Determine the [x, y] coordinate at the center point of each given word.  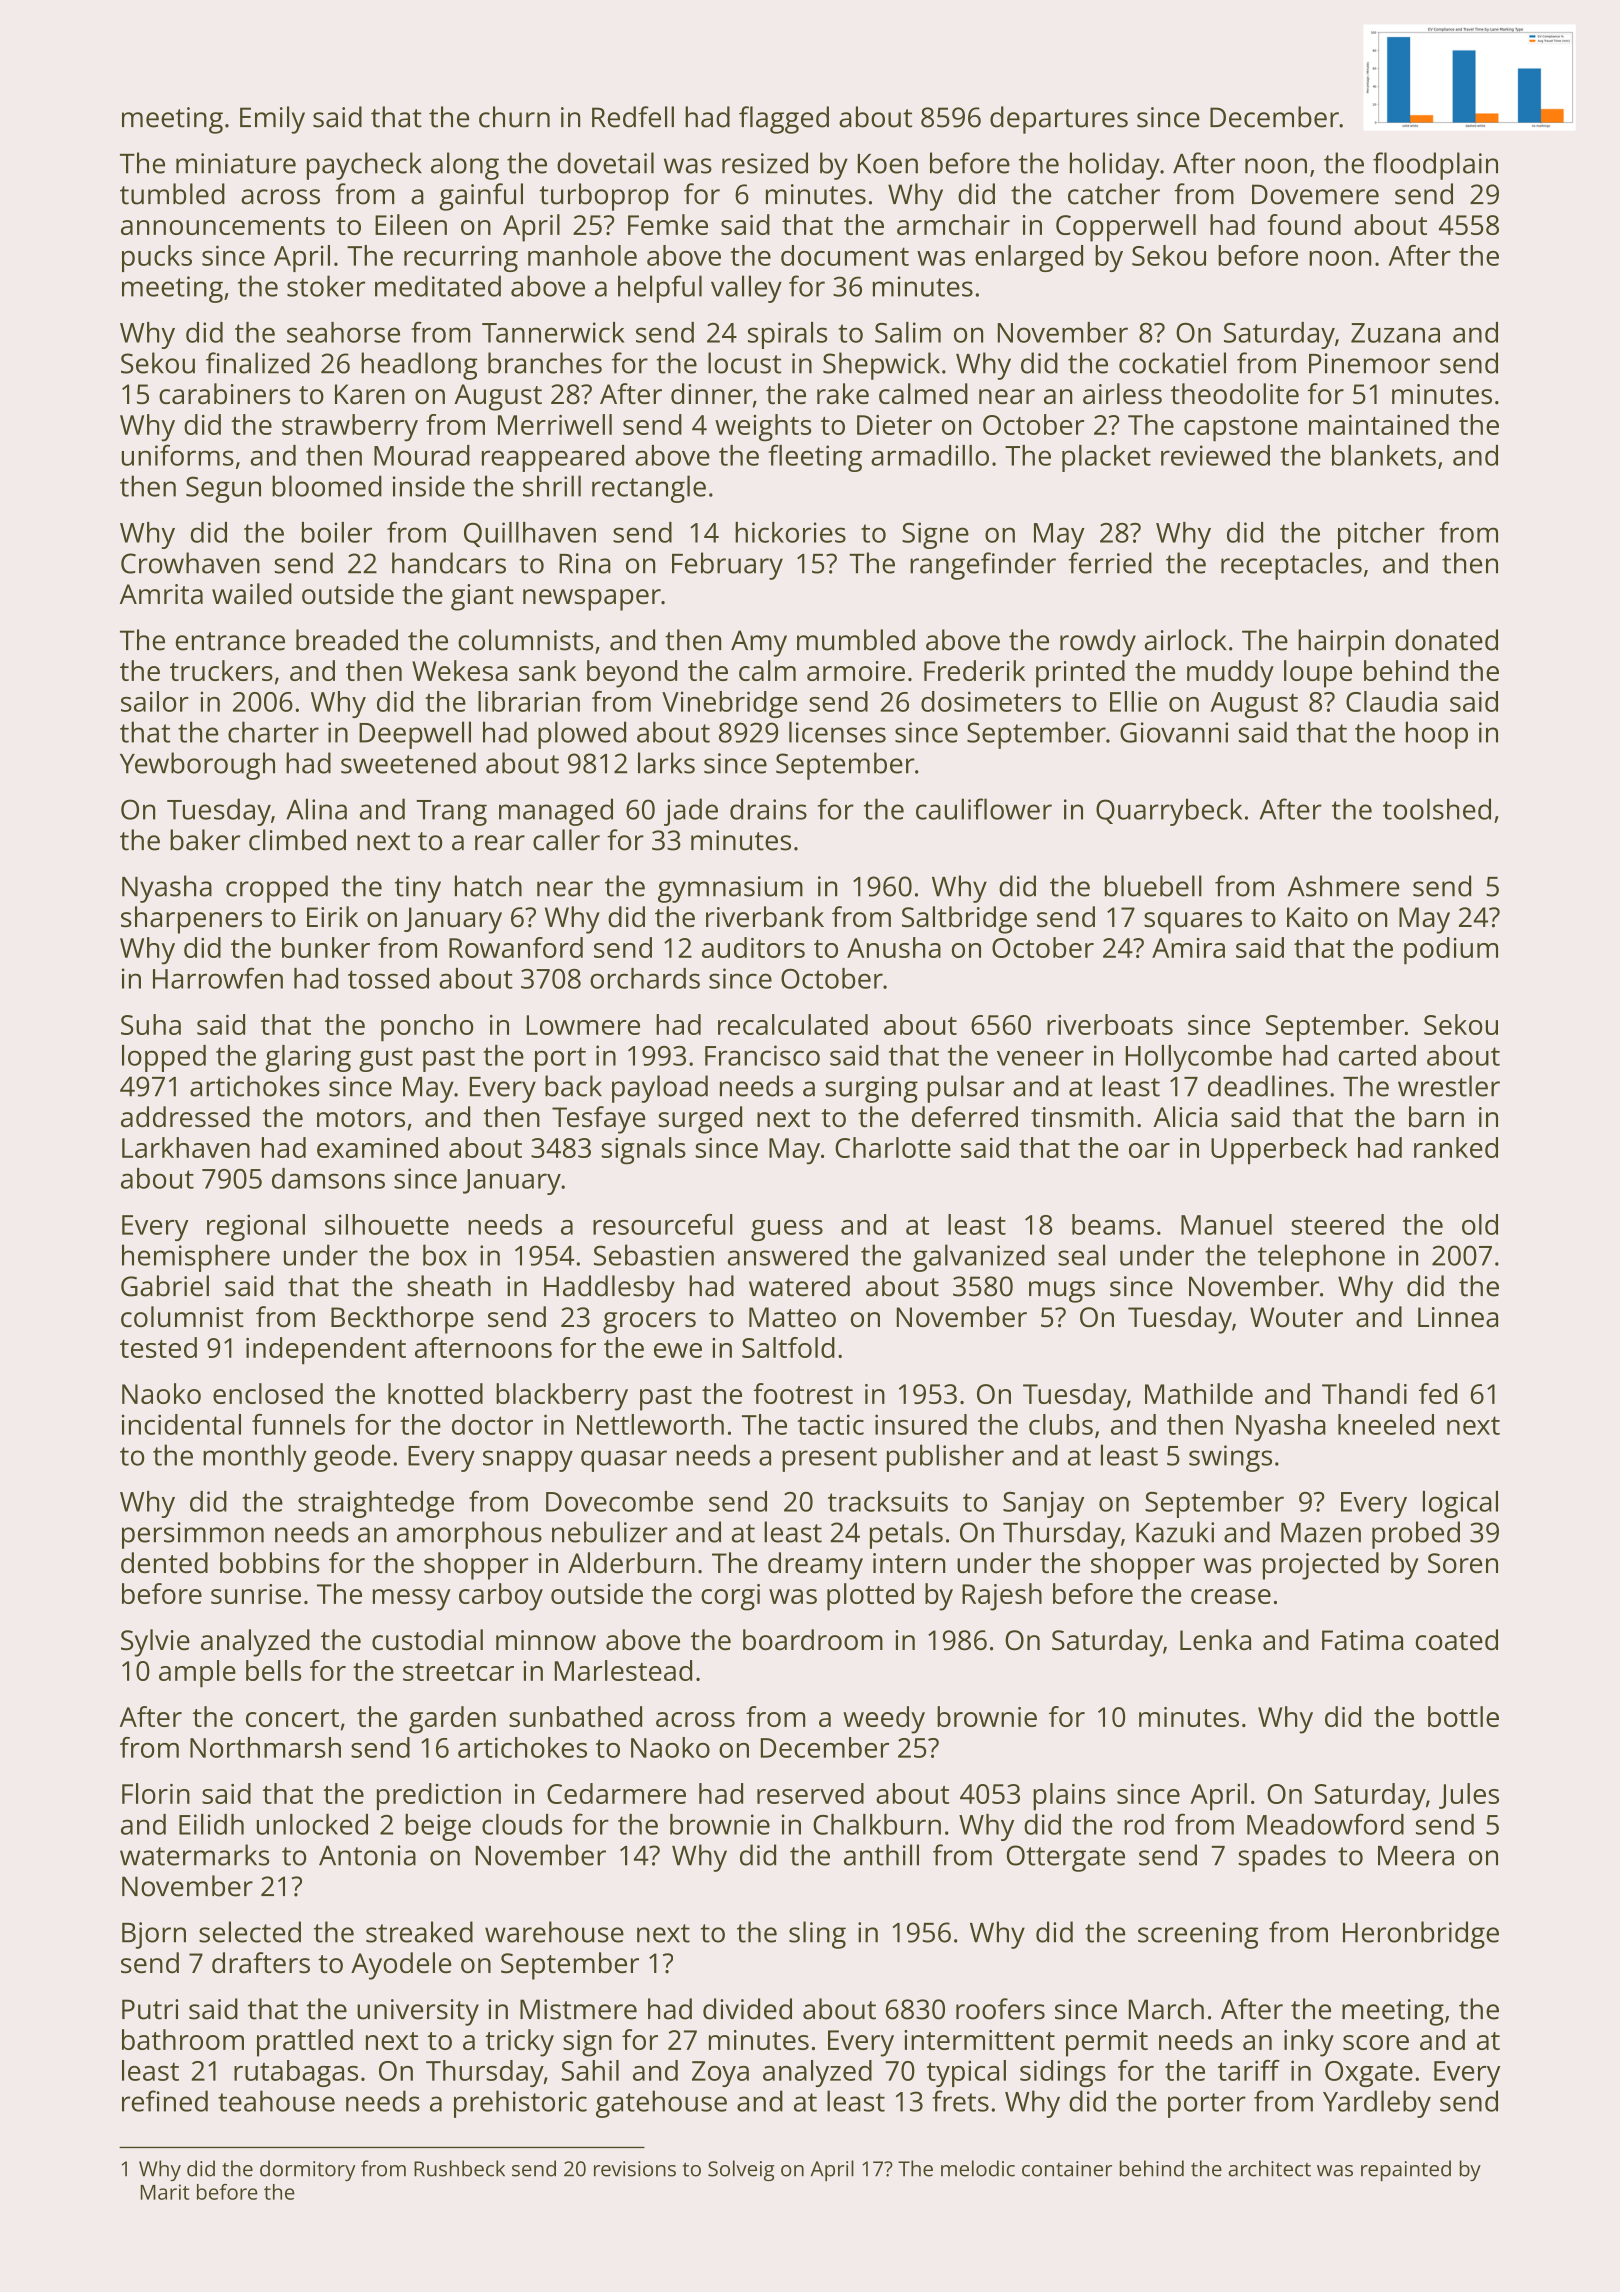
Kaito [1317, 917]
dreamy [815, 1566]
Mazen [1321, 1533]
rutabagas [296, 2073]
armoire [856, 671]
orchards [645, 978]
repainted [1406, 2170]
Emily [272, 120]
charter [273, 732]
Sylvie [155, 1643]
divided [747, 2009]
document [845, 255]
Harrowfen [218, 978]
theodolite [1235, 394]
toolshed [1437, 809]
